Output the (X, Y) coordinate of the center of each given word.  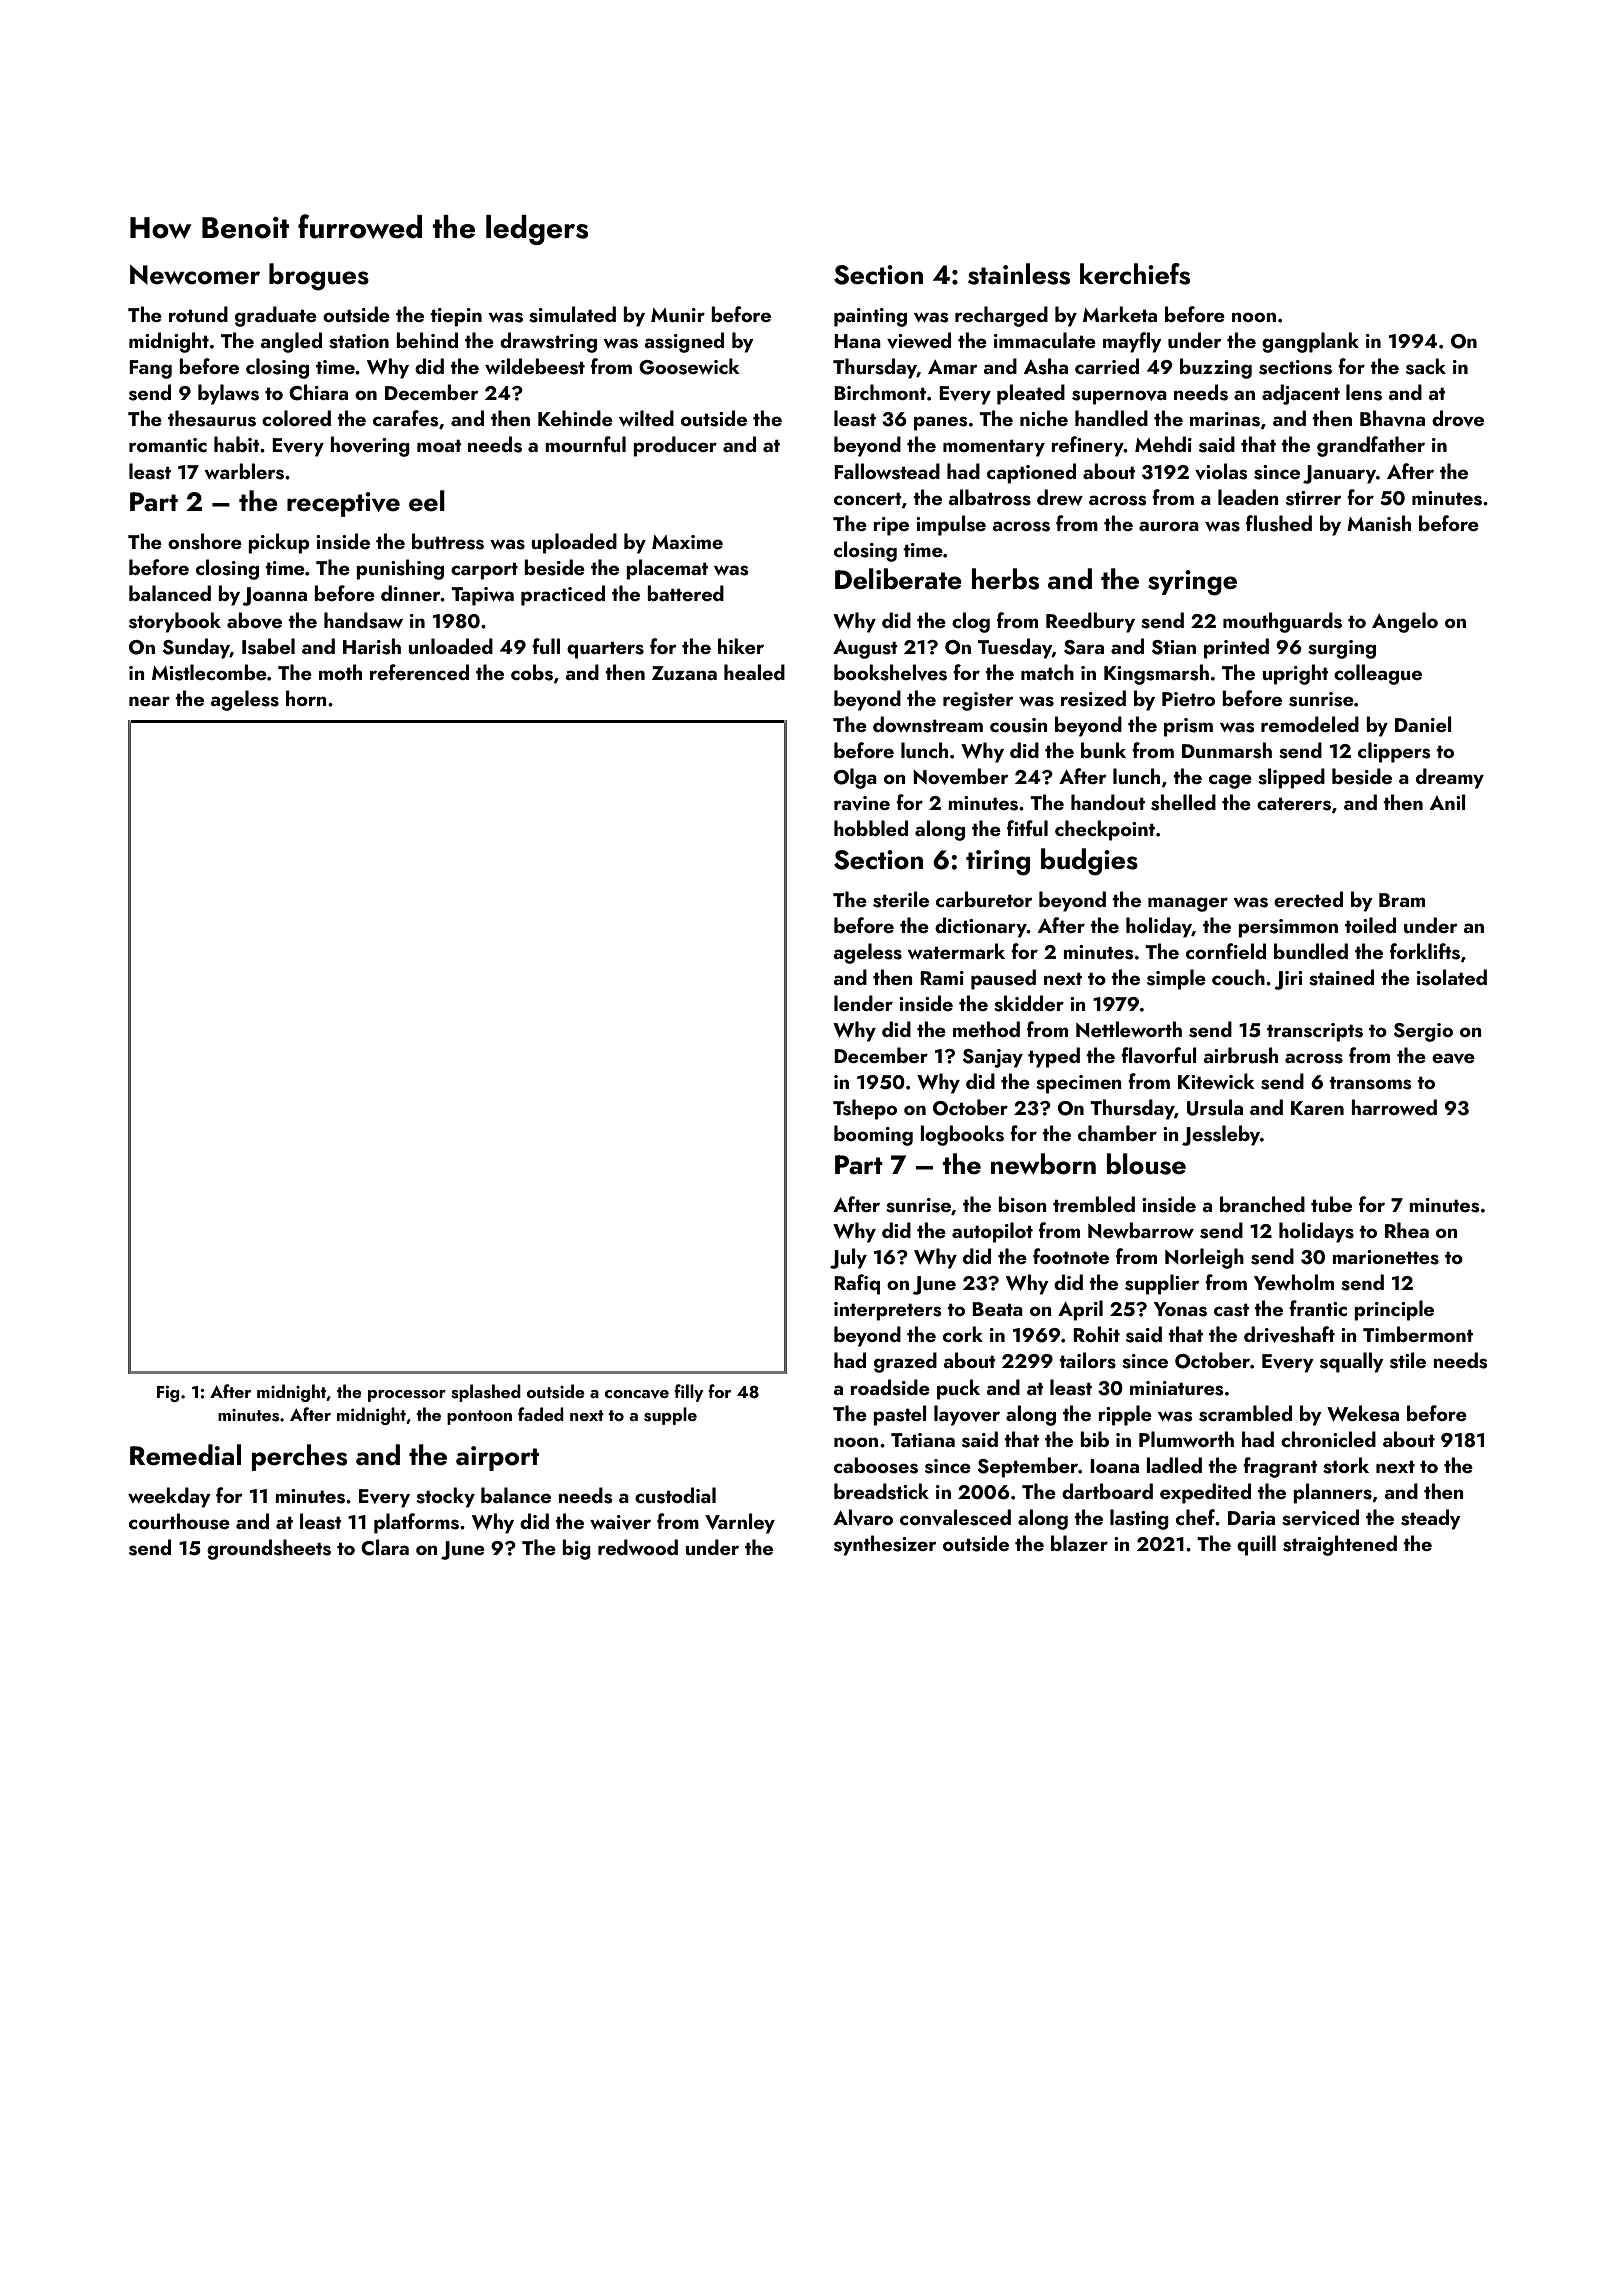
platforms (416, 1523)
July (848, 1258)
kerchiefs (1135, 274)
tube (1331, 1204)
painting (870, 317)
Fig (168, 1394)
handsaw (363, 620)
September (1028, 1467)
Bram (1402, 900)
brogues (319, 277)
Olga (855, 778)
